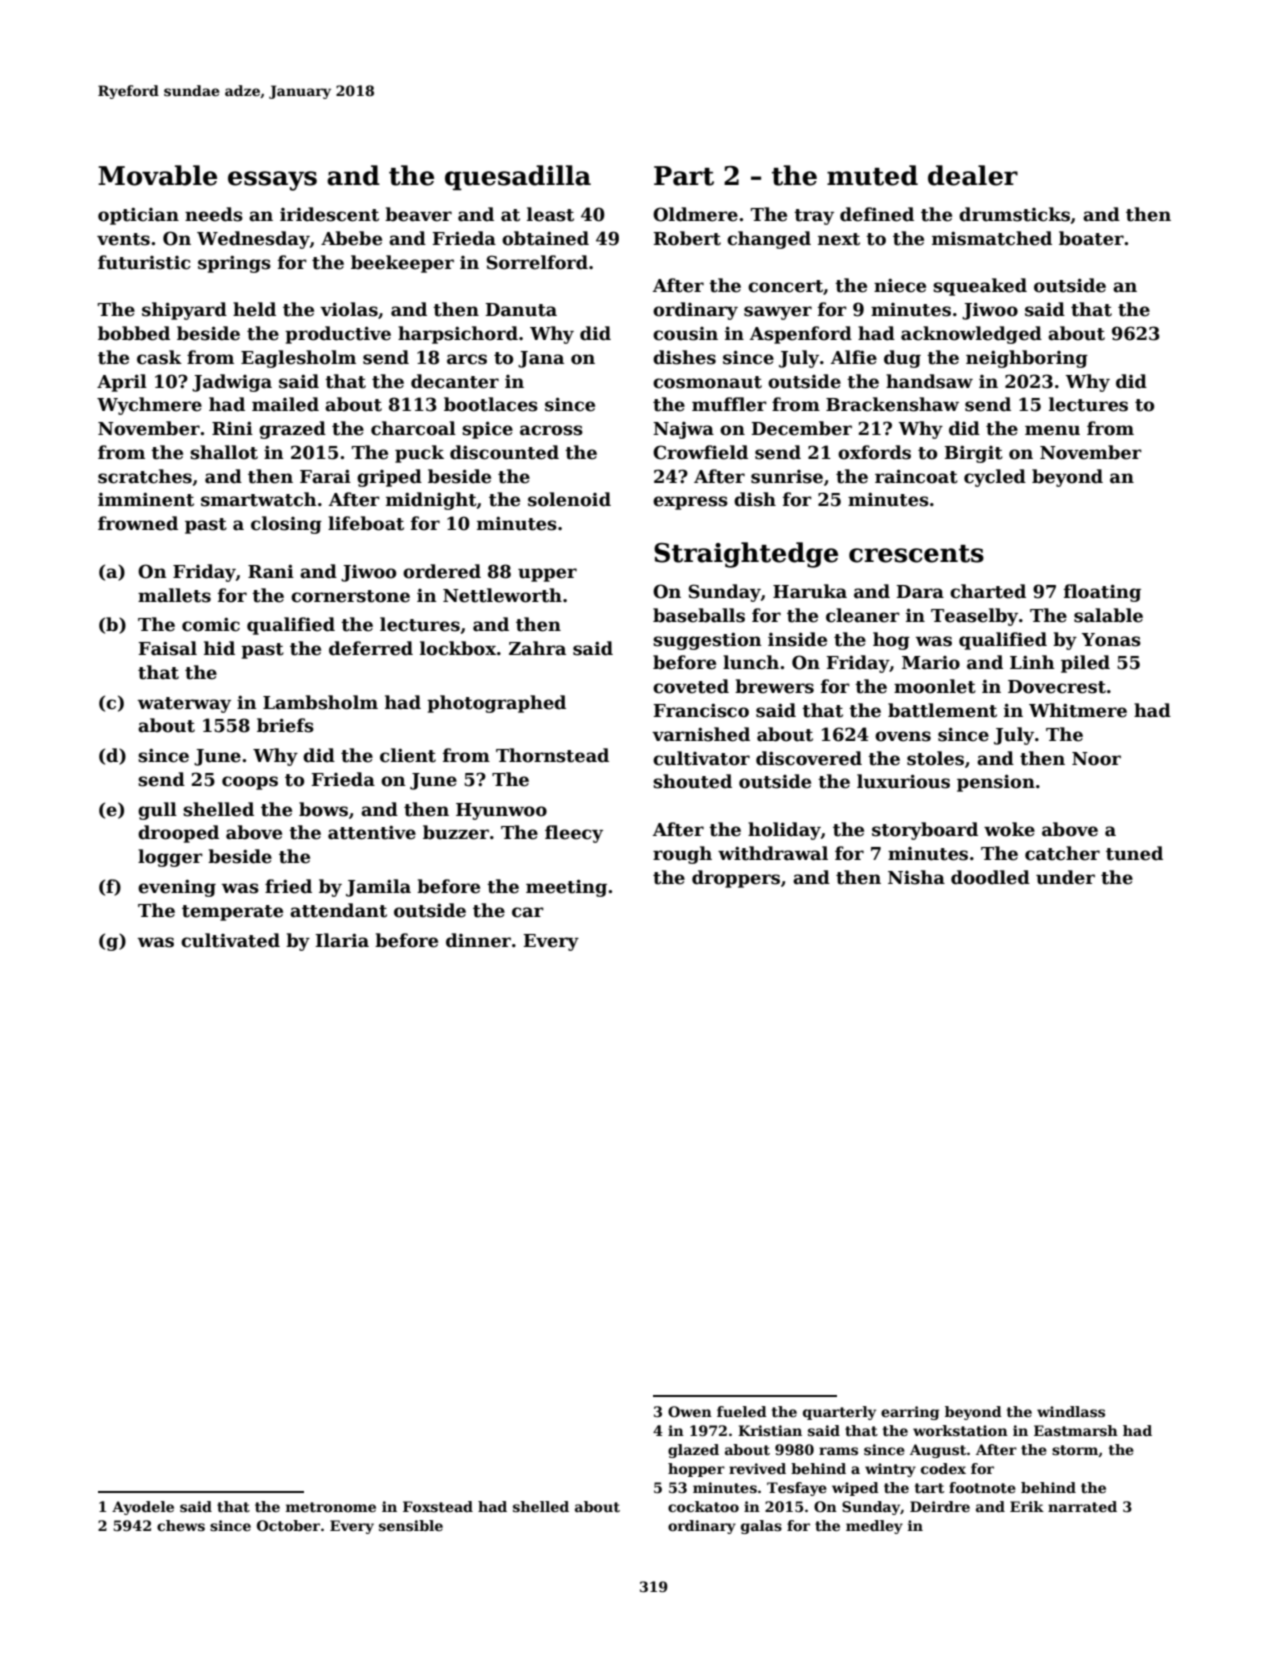 The width and height of the screenshot is (1278, 1654). Describe the element at coordinates (690, 1411) in the screenshot. I see `Owen` at that location.
